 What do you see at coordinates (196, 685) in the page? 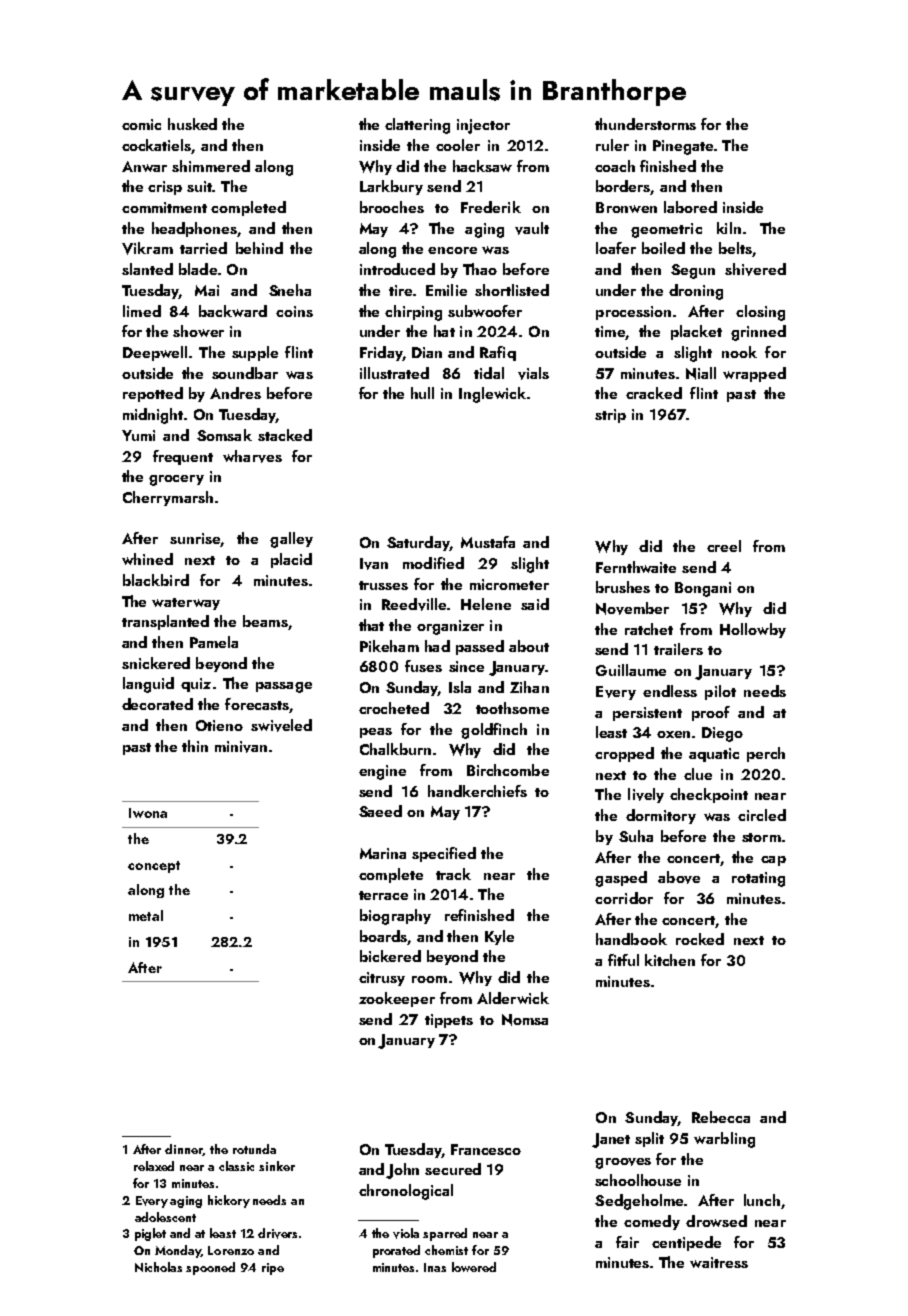
I see `quiz` at bounding box center [196, 685].
